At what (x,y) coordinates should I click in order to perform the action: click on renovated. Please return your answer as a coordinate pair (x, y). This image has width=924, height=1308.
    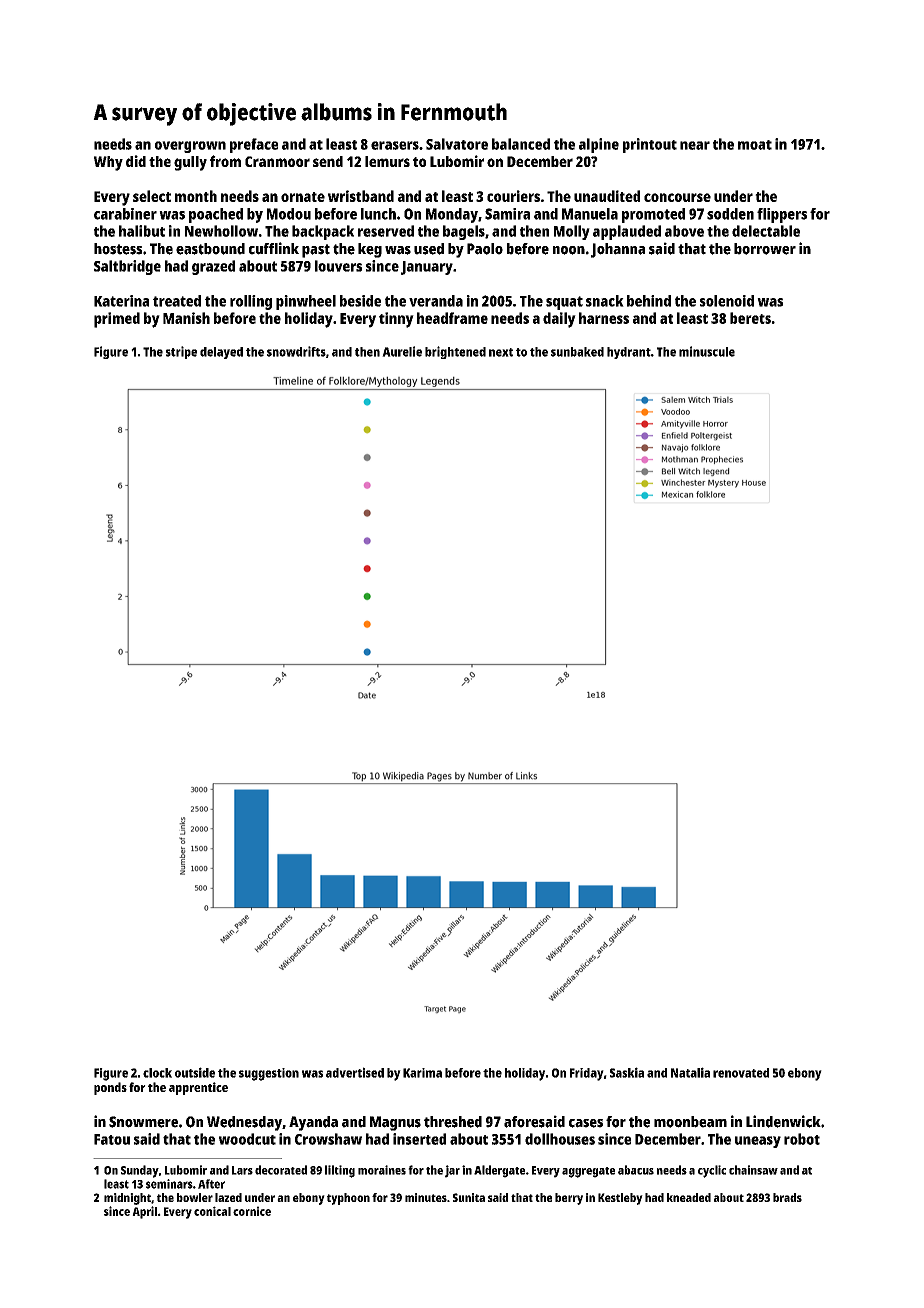
    Looking at the image, I should click on (741, 1073).
